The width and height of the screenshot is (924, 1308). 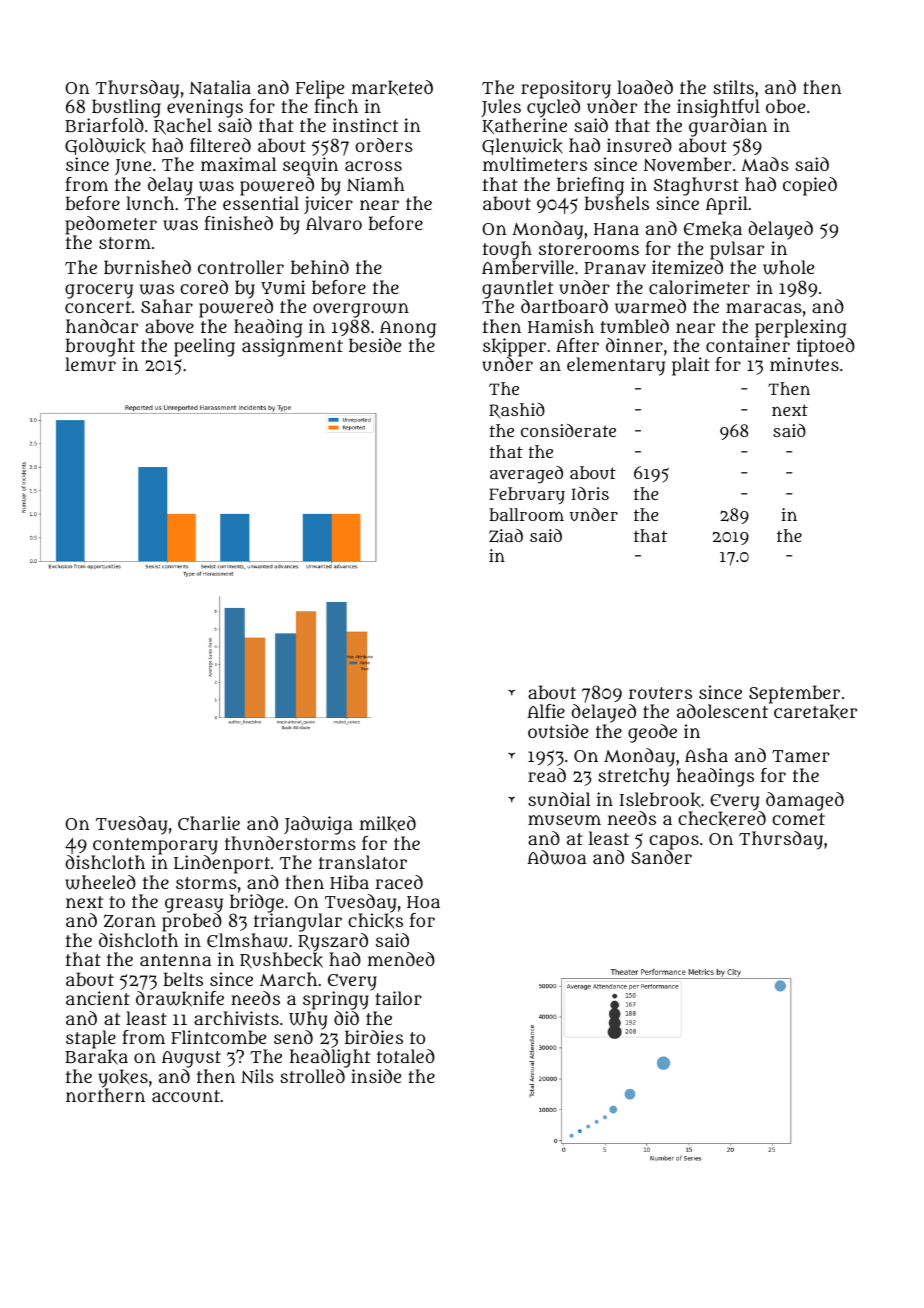 I want to click on marketed, so click(x=392, y=88).
